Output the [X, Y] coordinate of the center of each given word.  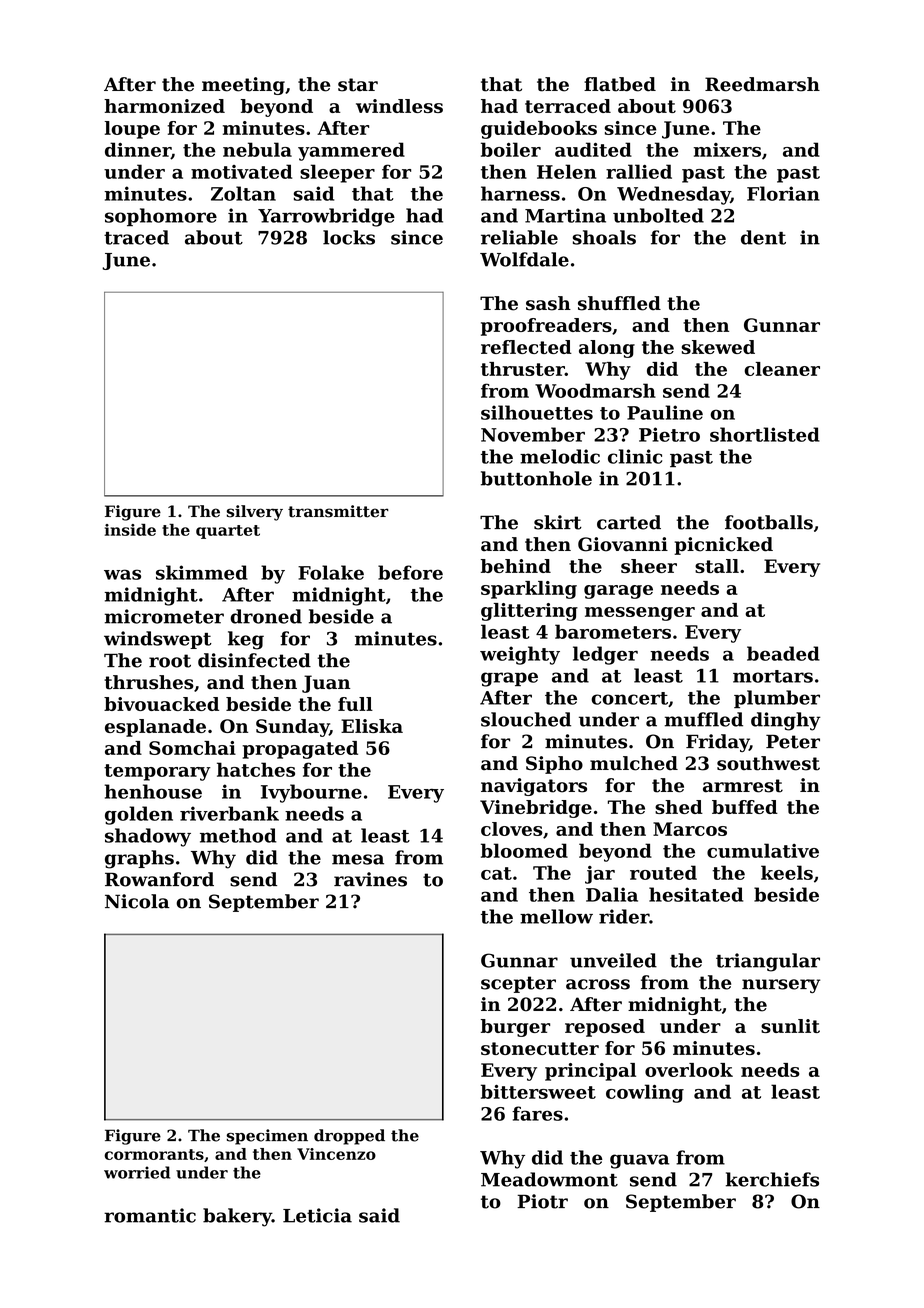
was [122, 574]
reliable [519, 237]
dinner [138, 150]
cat [496, 873]
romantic [150, 1215]
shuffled [619, 303]
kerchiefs [772, 1179]
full [355, 704]
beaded [783, 653]
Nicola [137, 901]
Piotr [542, 1201]
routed [663, 872]
